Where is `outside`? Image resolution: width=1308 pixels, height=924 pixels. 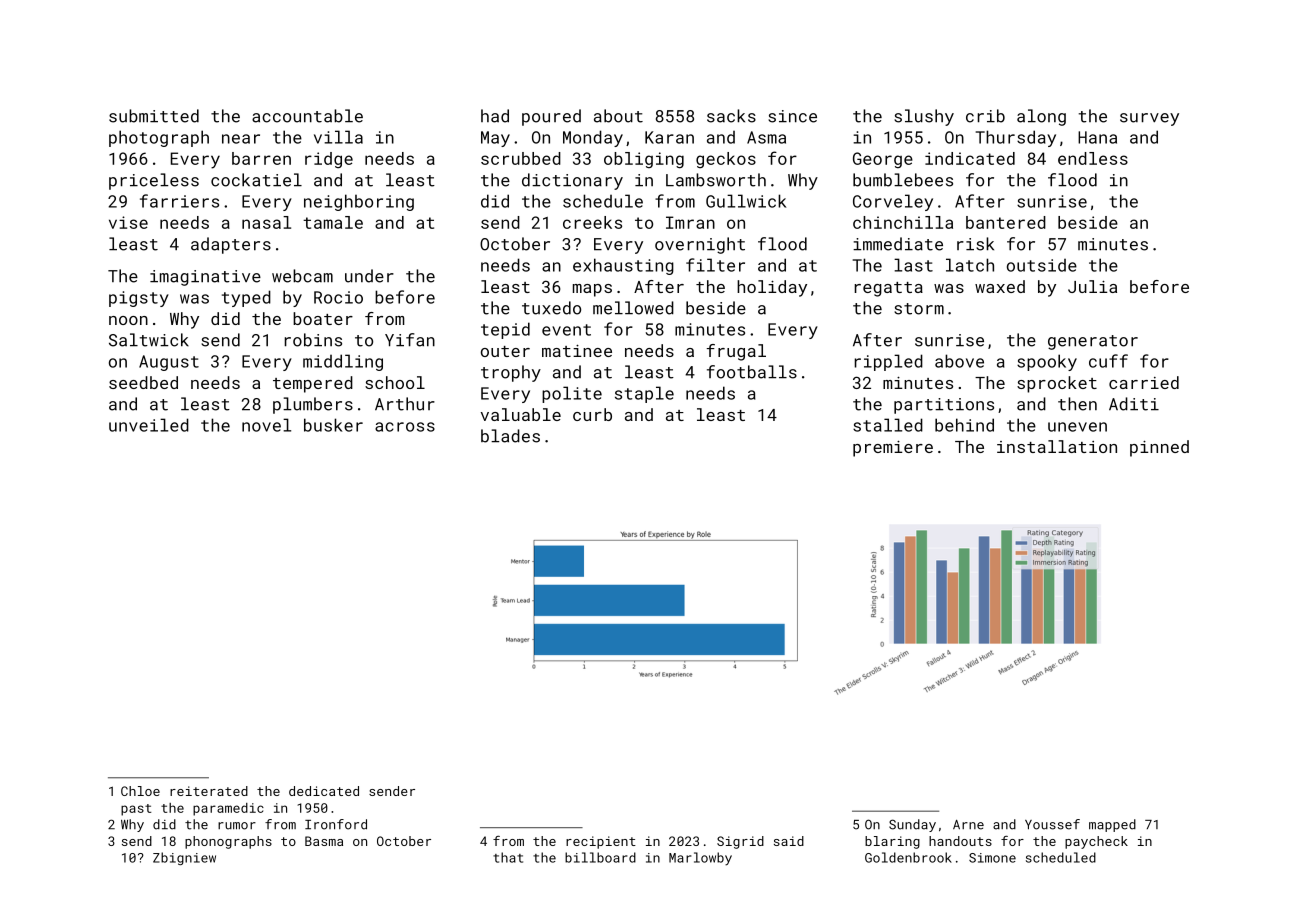 outside is located at coordinates (1042, 265).
